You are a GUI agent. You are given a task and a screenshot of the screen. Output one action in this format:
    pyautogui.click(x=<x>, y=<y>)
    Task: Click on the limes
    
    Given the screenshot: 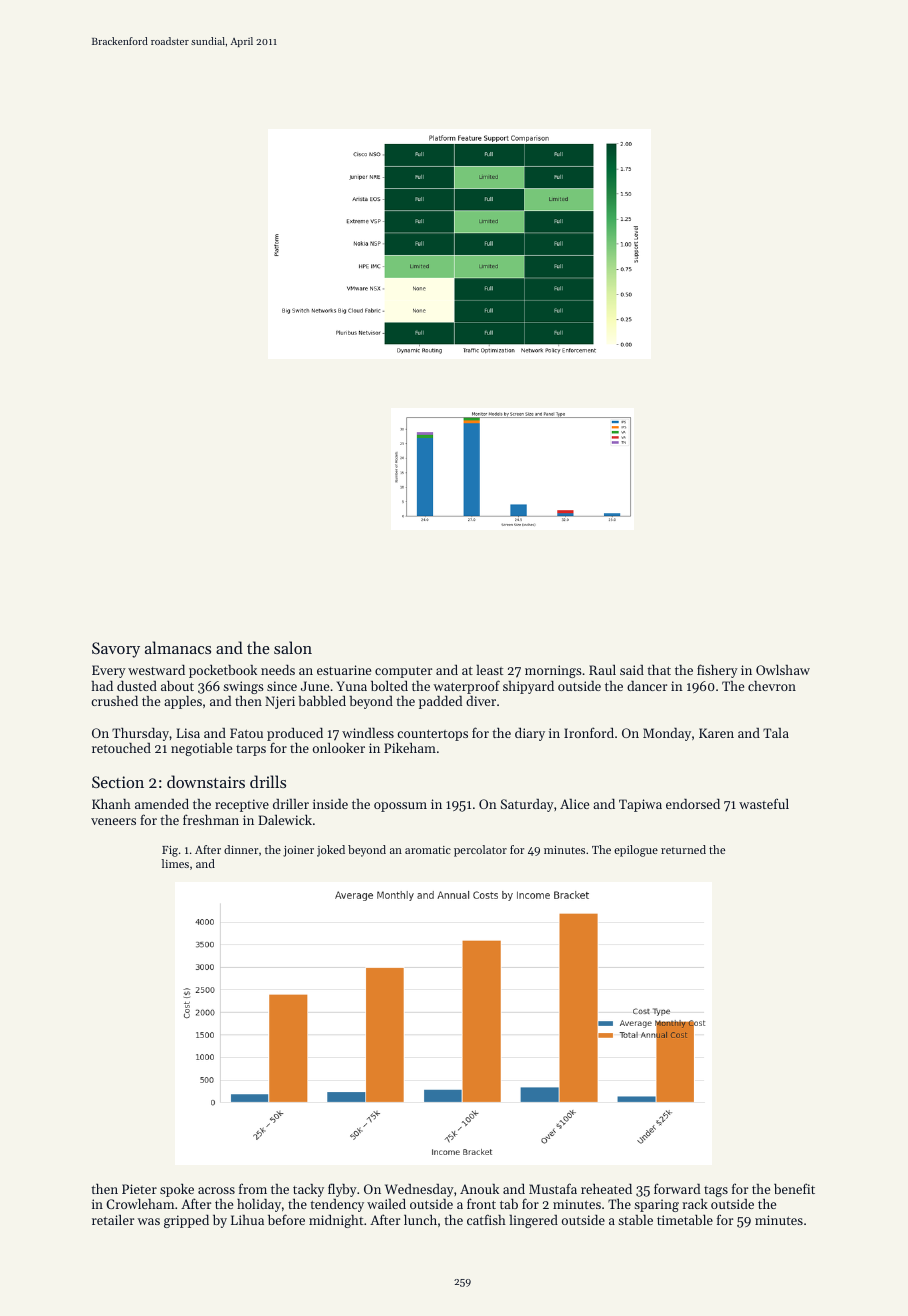 What is the action you would take?
    pyautogui.click(x=175, y=863)
